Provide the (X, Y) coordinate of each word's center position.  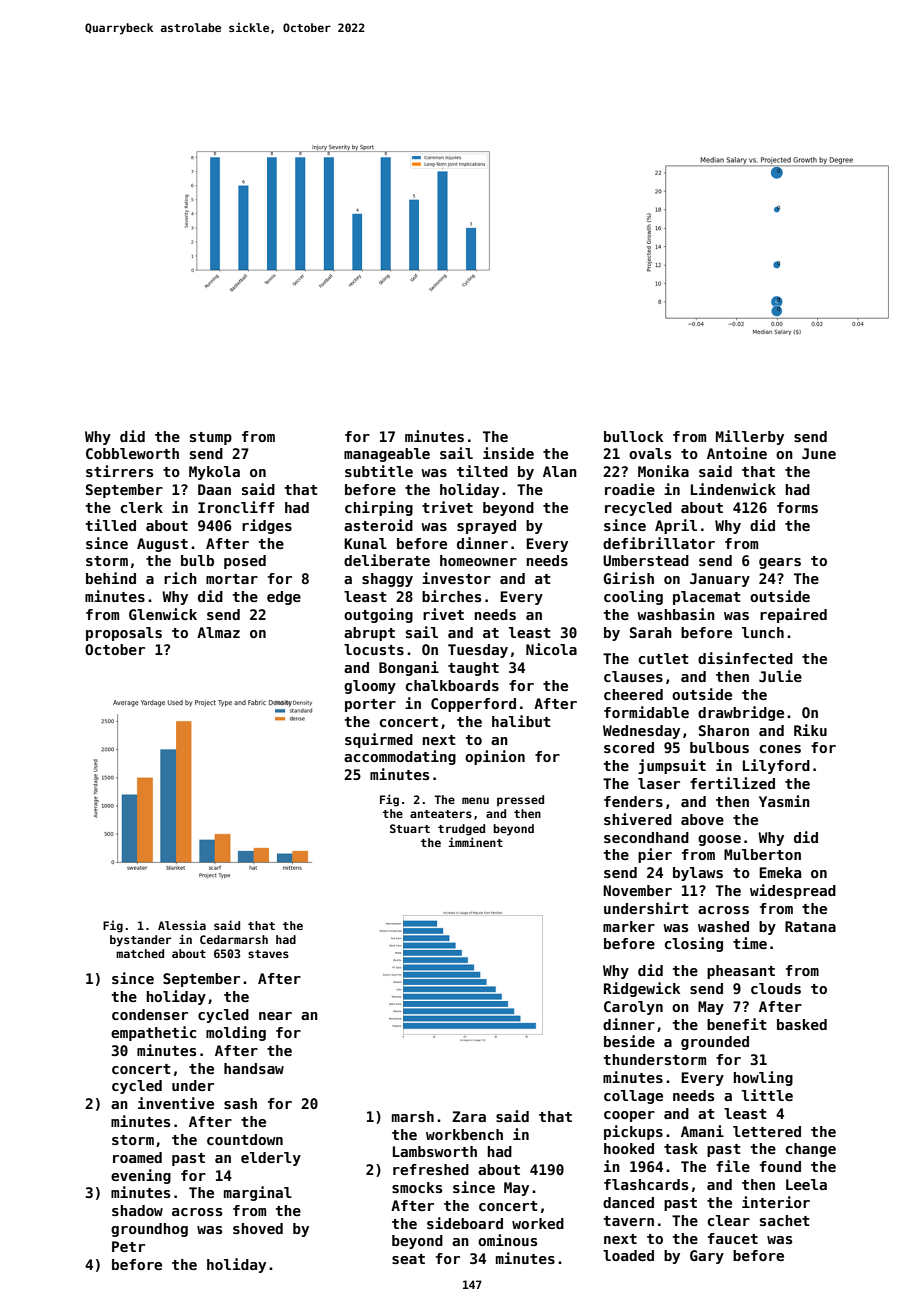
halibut (521, 721)
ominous (507, 1240)
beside (629, 1041)
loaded (628, 1255)
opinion (495, 757)
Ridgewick (642, 989)
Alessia (182, 925)
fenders (633, 801)
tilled (110, 525)
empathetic (153, 1033)
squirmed (379, 740)
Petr (128, 1246)
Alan (560, 471)
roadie (630, 489)
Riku (810, 730)
